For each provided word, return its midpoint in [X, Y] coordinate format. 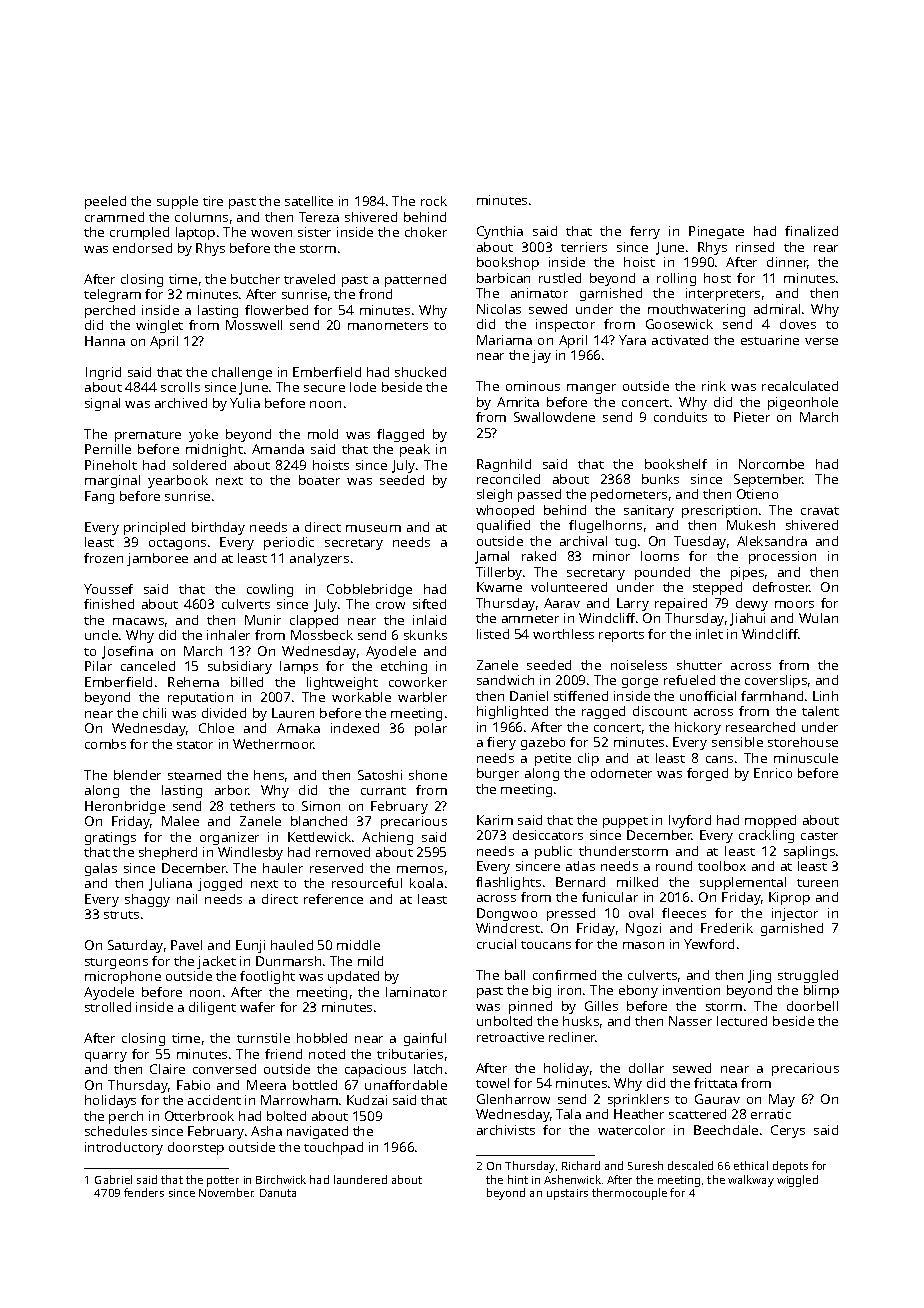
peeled [105, 202]
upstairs [567, 1194]
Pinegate [716, 232]
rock [434, 201]
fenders [144, 1192]
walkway [751, 1181]
